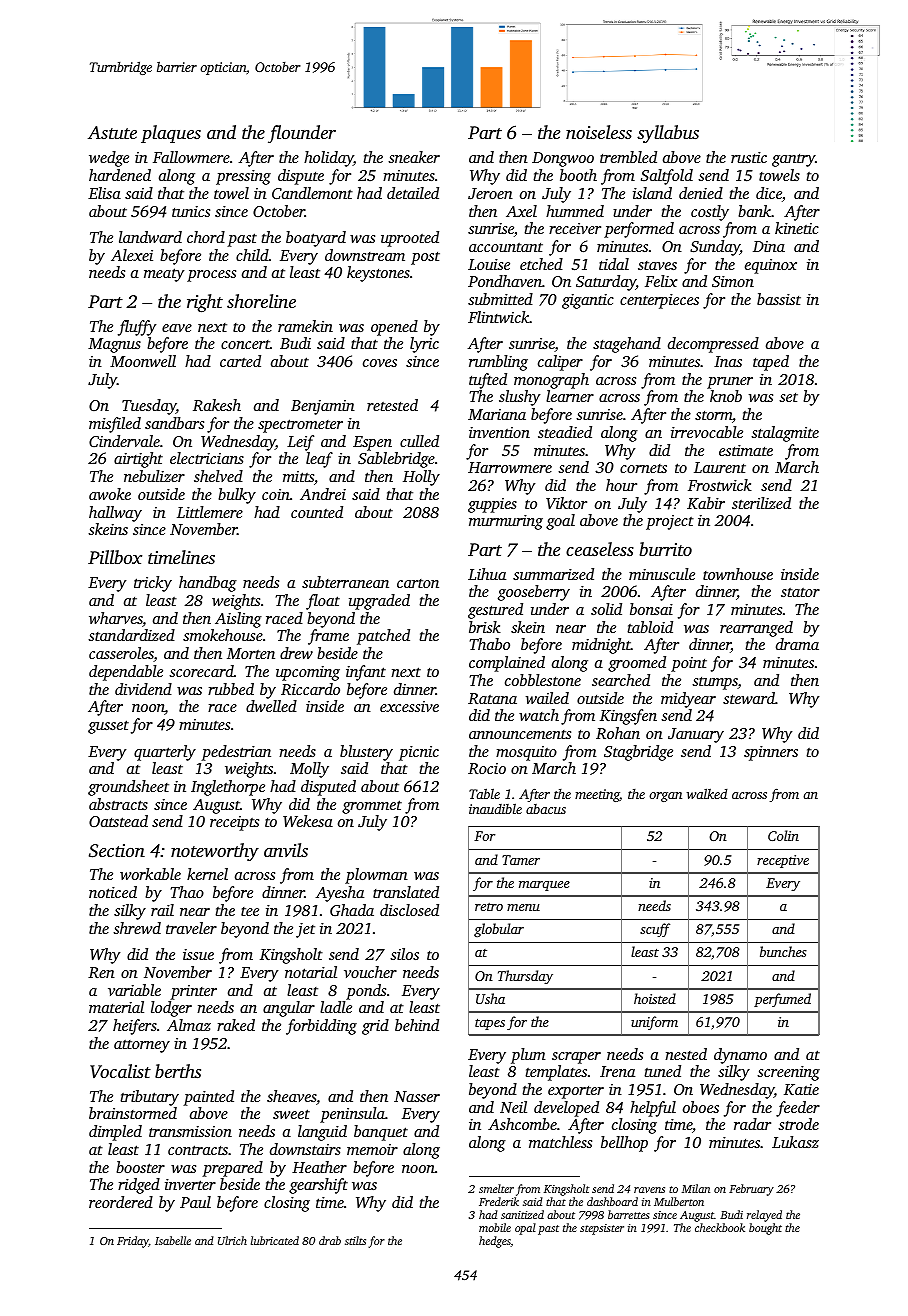  I want to click on gooseberry, so click(534, 593).
